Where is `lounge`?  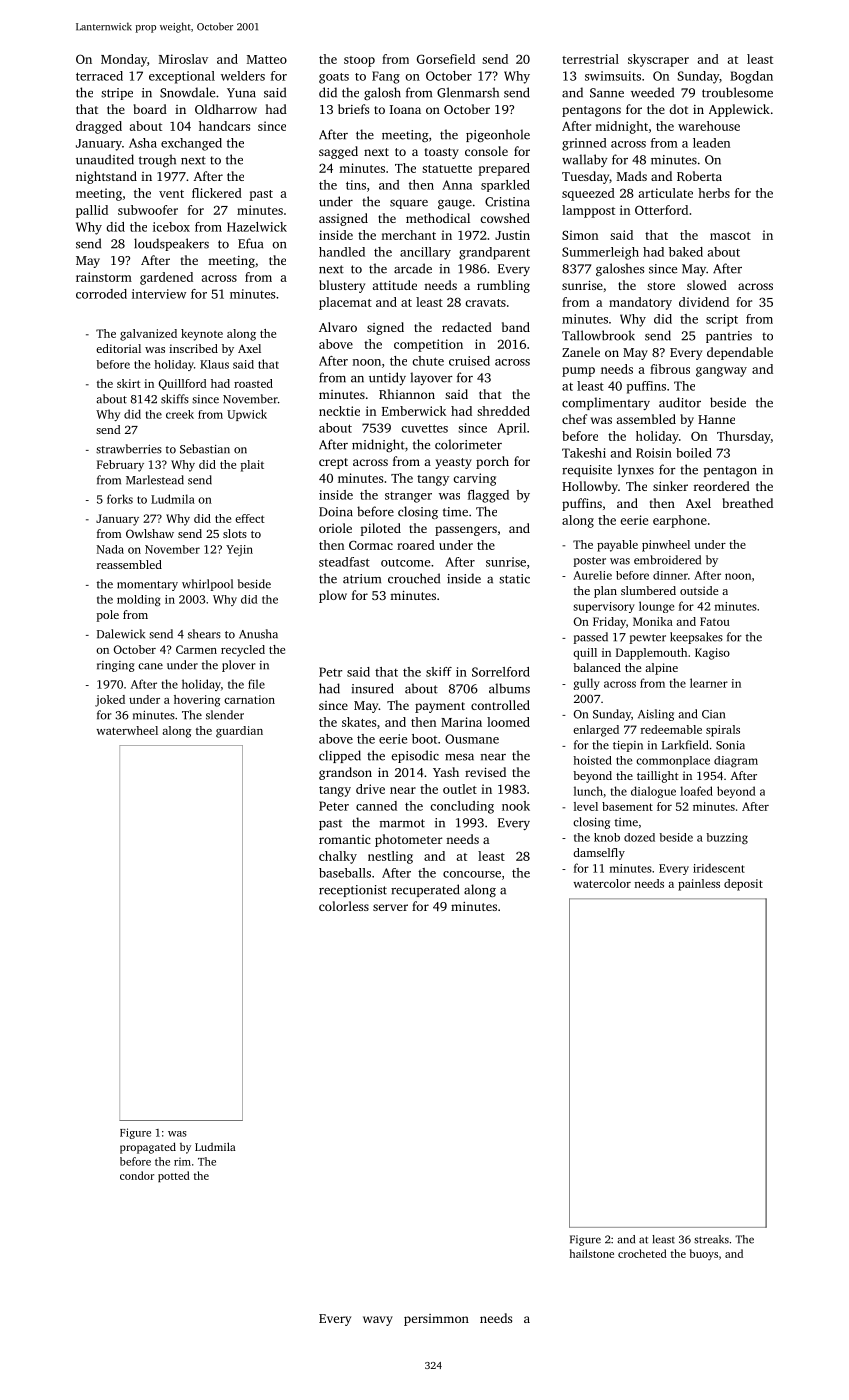 lounge is located at coordinates (656, 607).
